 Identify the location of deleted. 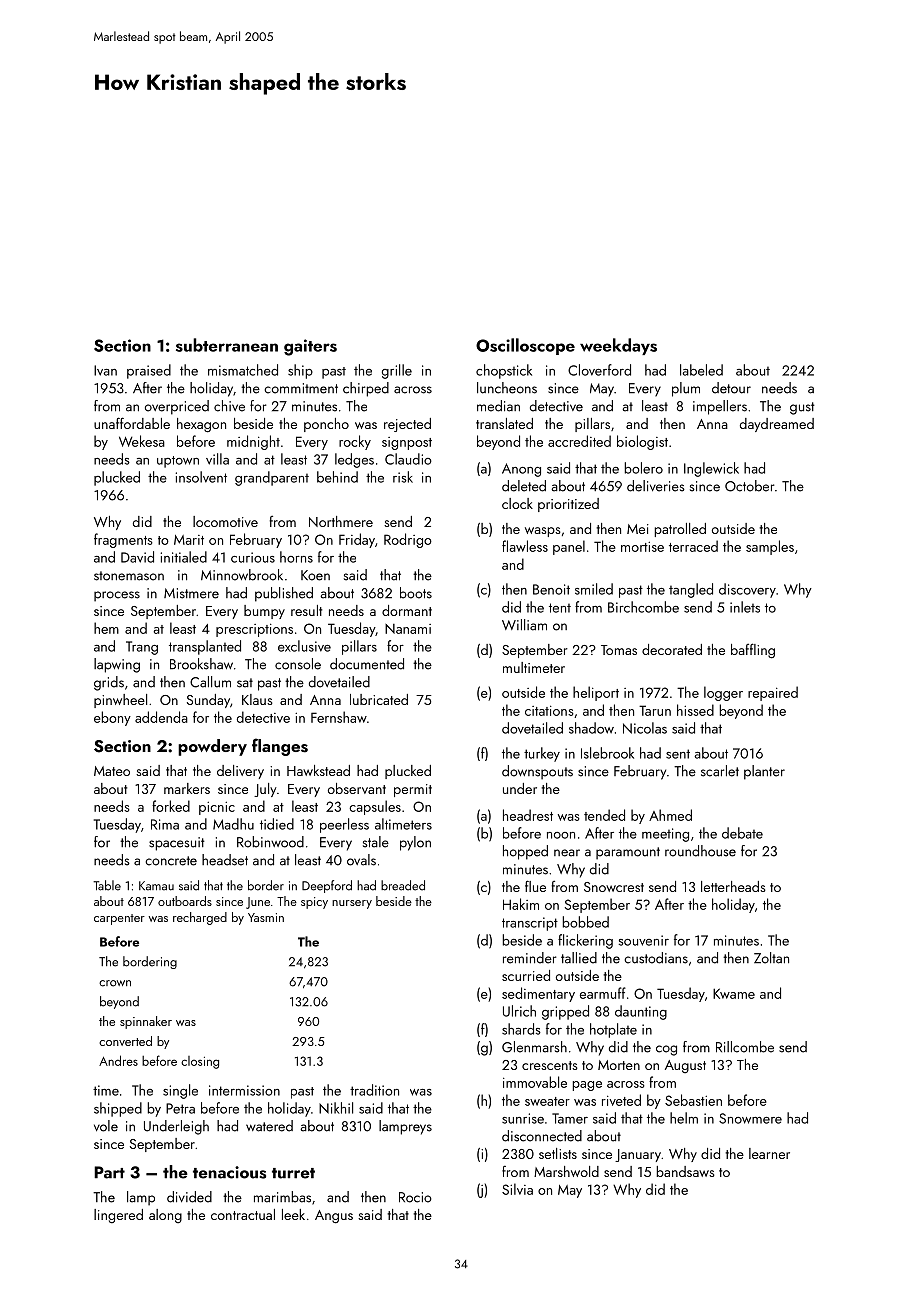
(524, 486).
